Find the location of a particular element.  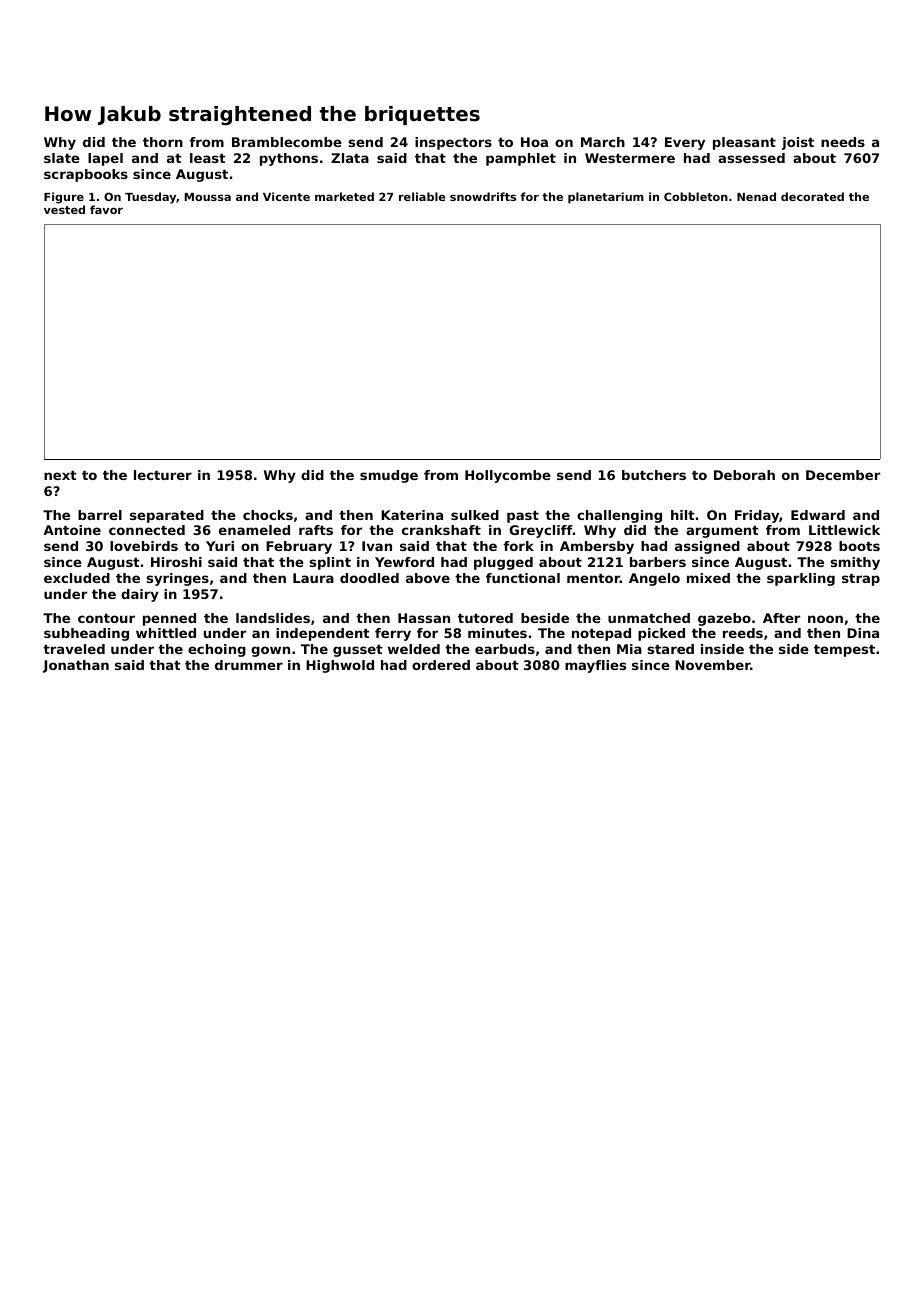

Deborah is located at coordinates (744, 475).
